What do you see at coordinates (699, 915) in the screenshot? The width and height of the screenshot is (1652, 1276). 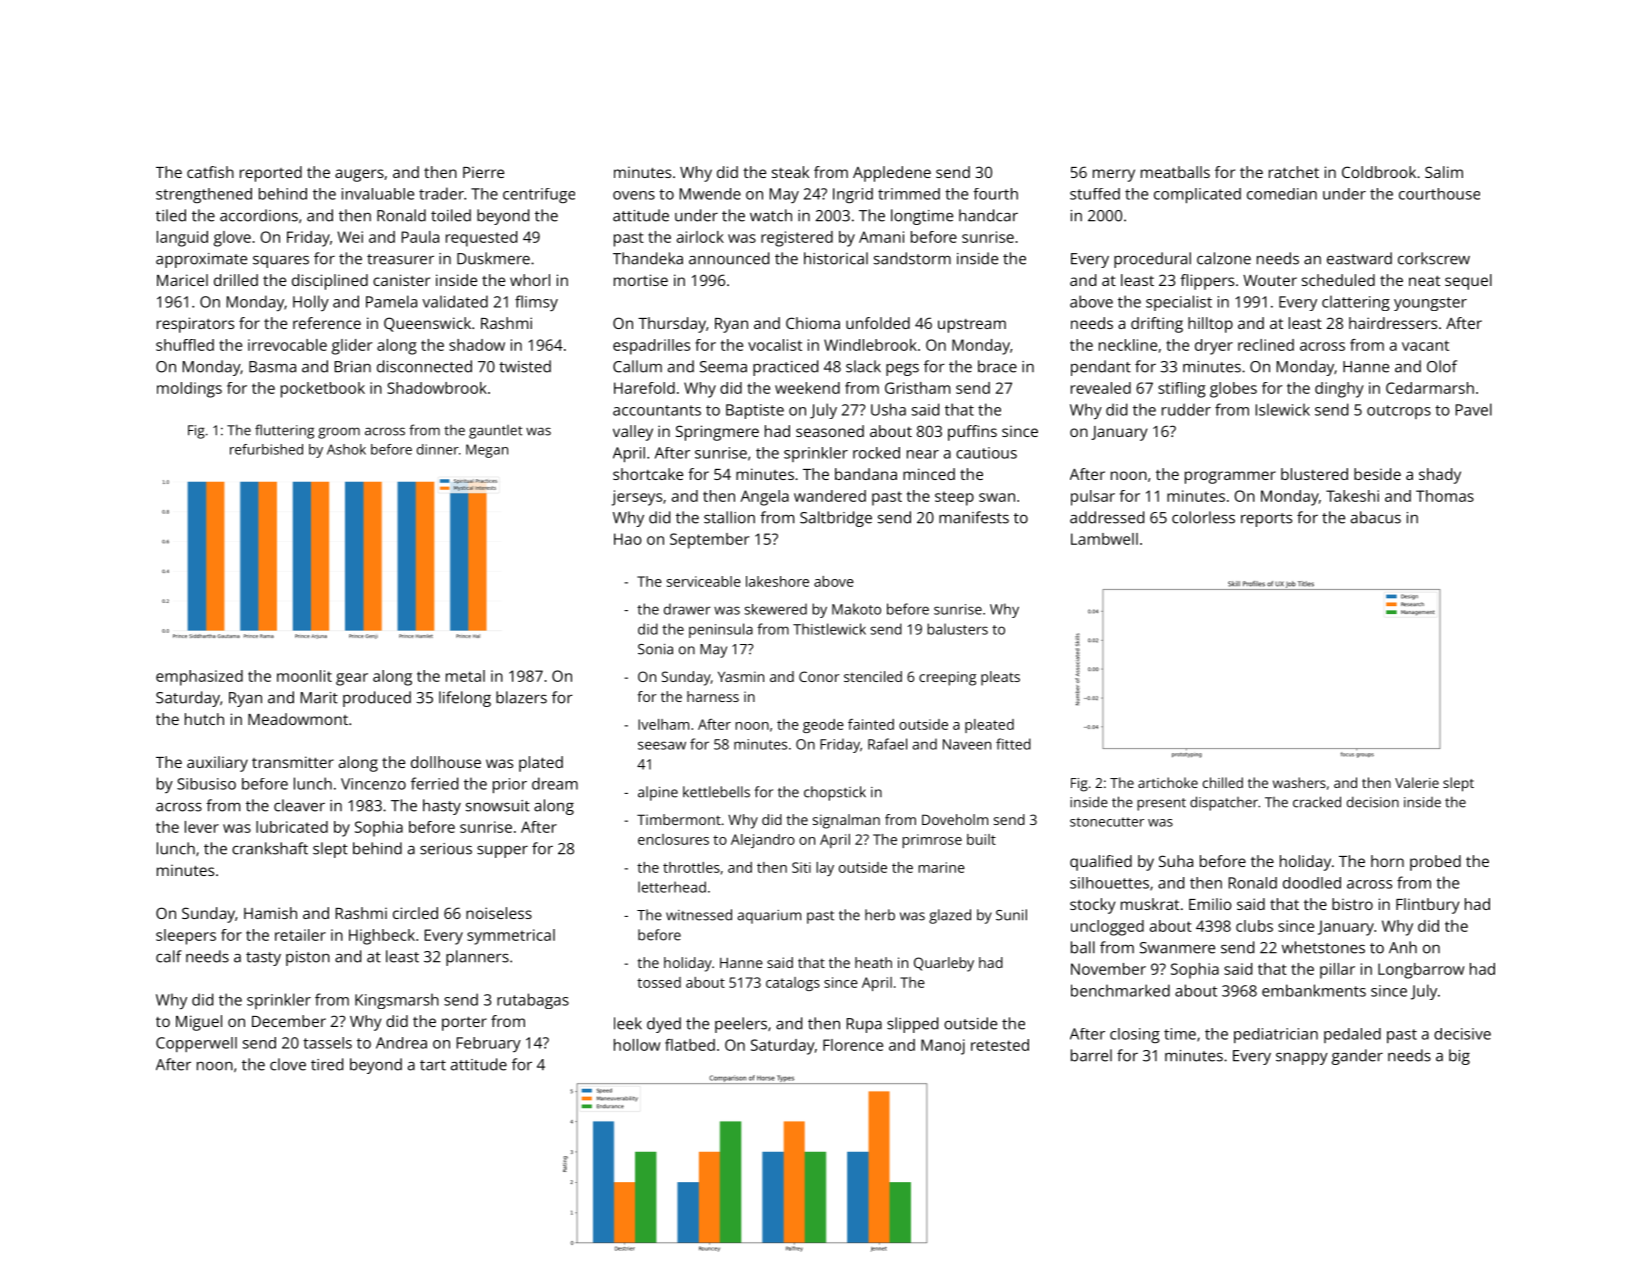 I see `witnessed` at bounding box center [699, 915].
